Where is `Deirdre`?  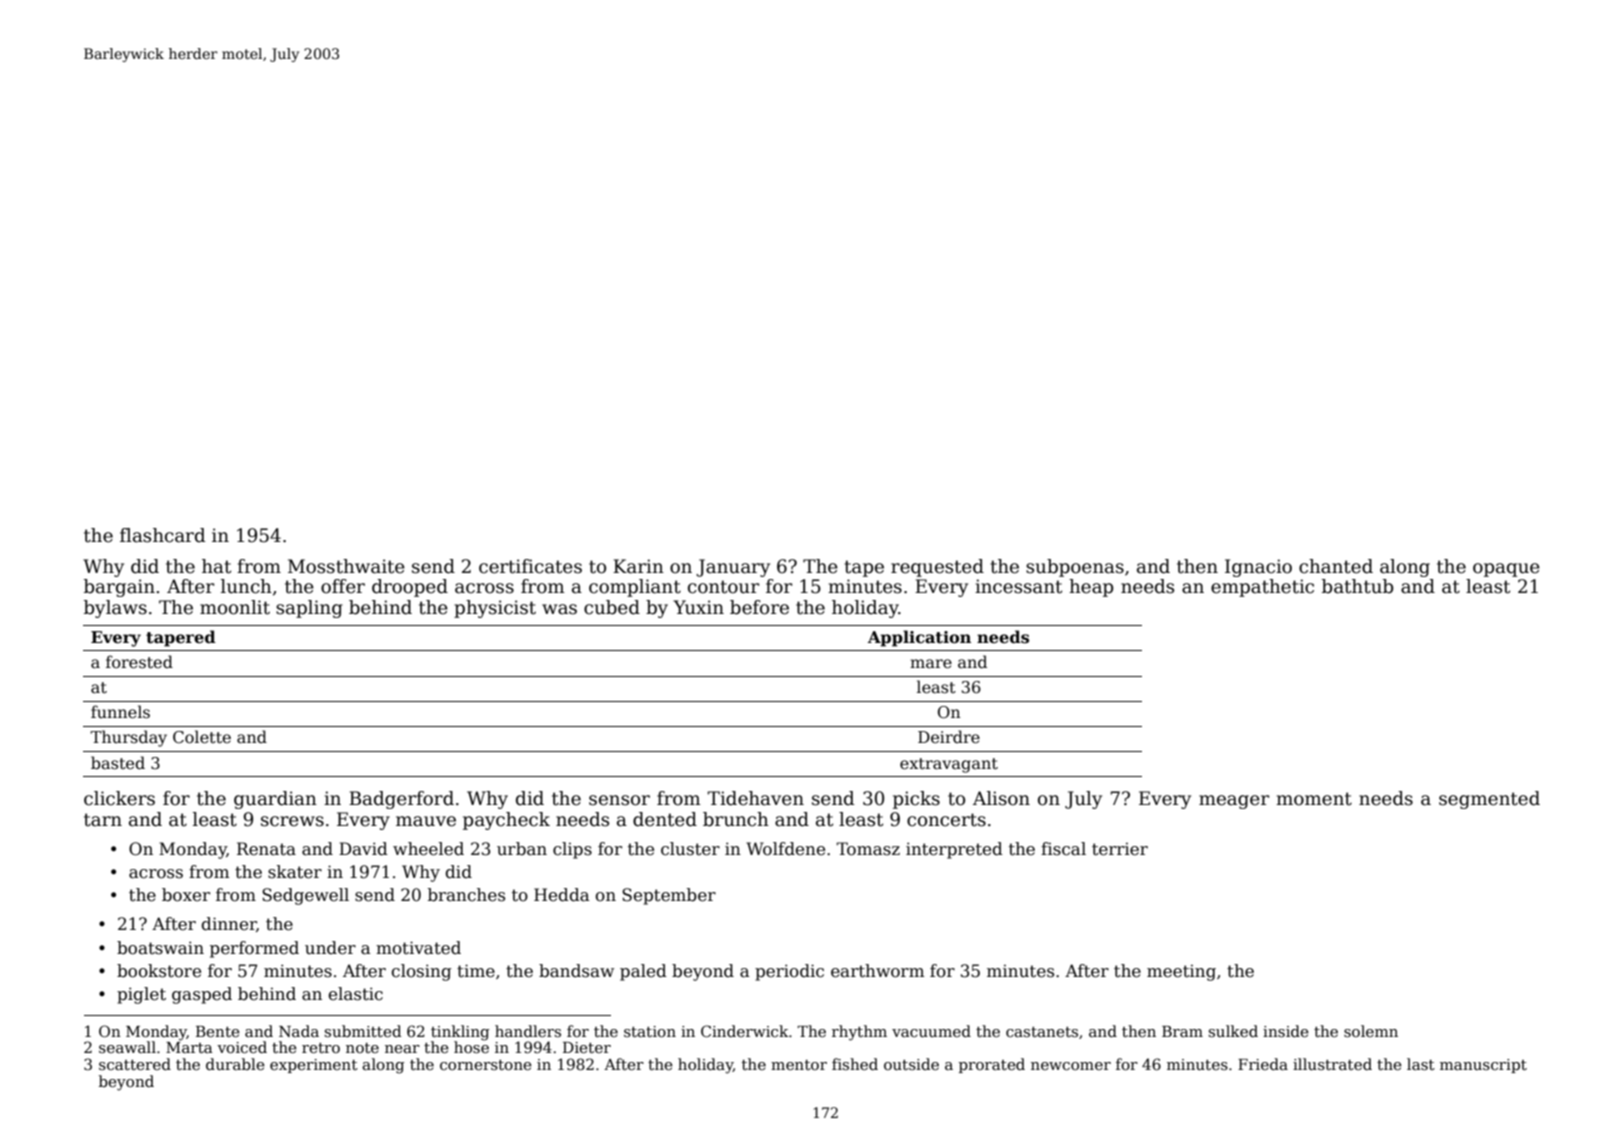
Deirdre is located at coordinates (949, 737).
